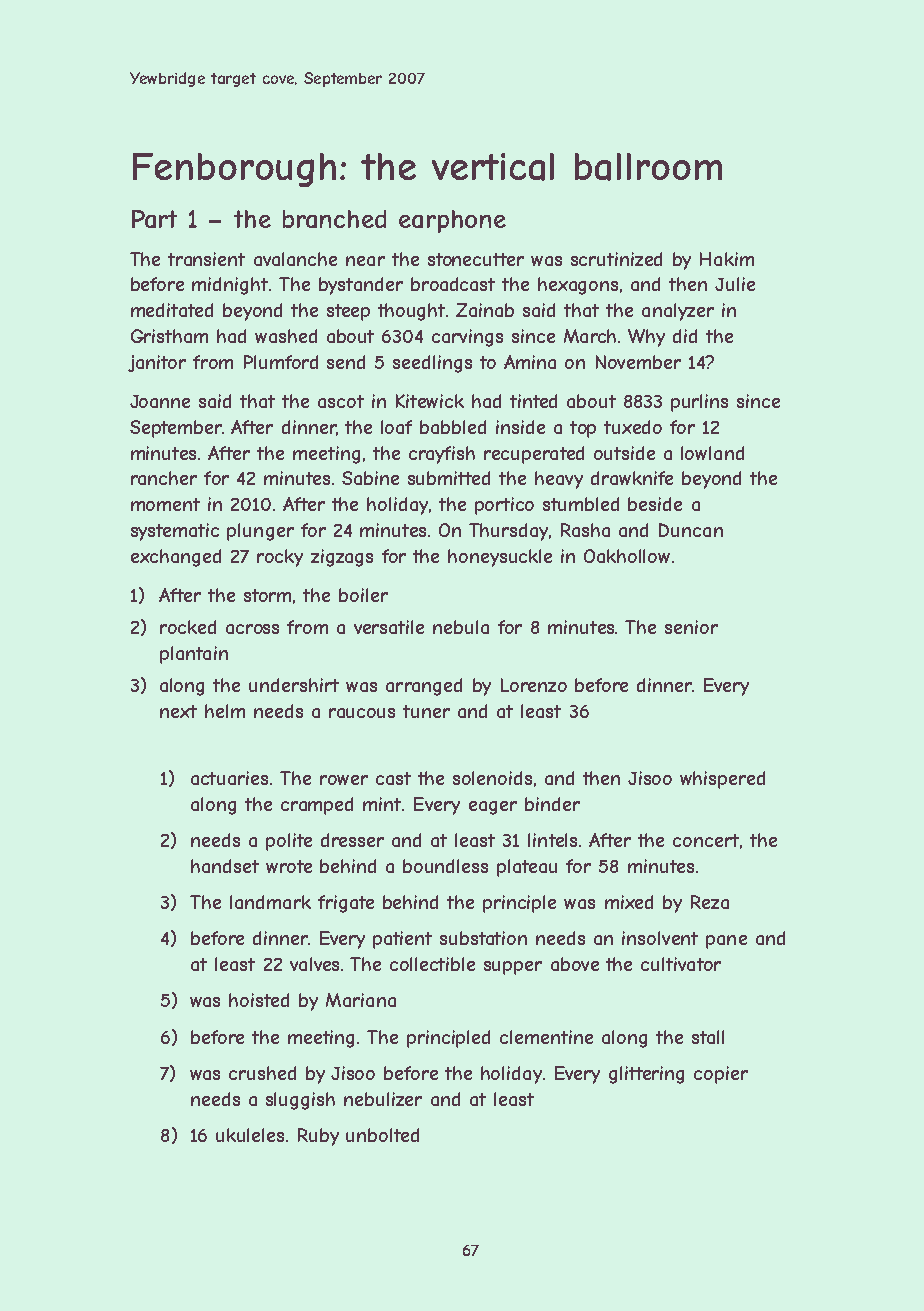 The image size is (924, 1311). I want to click on clementine, so click(546, 1037).
